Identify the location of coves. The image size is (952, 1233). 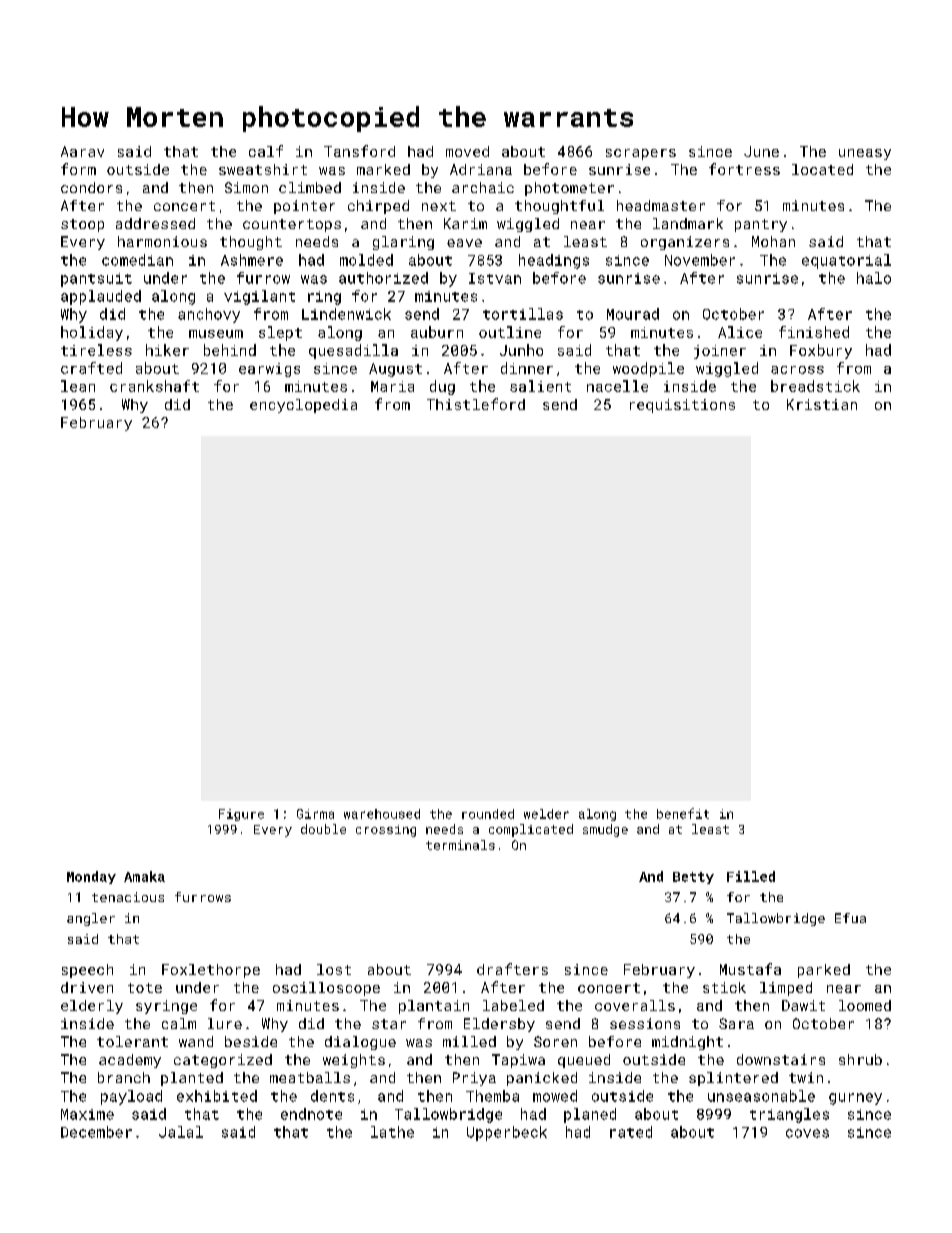
(807, 1133).
